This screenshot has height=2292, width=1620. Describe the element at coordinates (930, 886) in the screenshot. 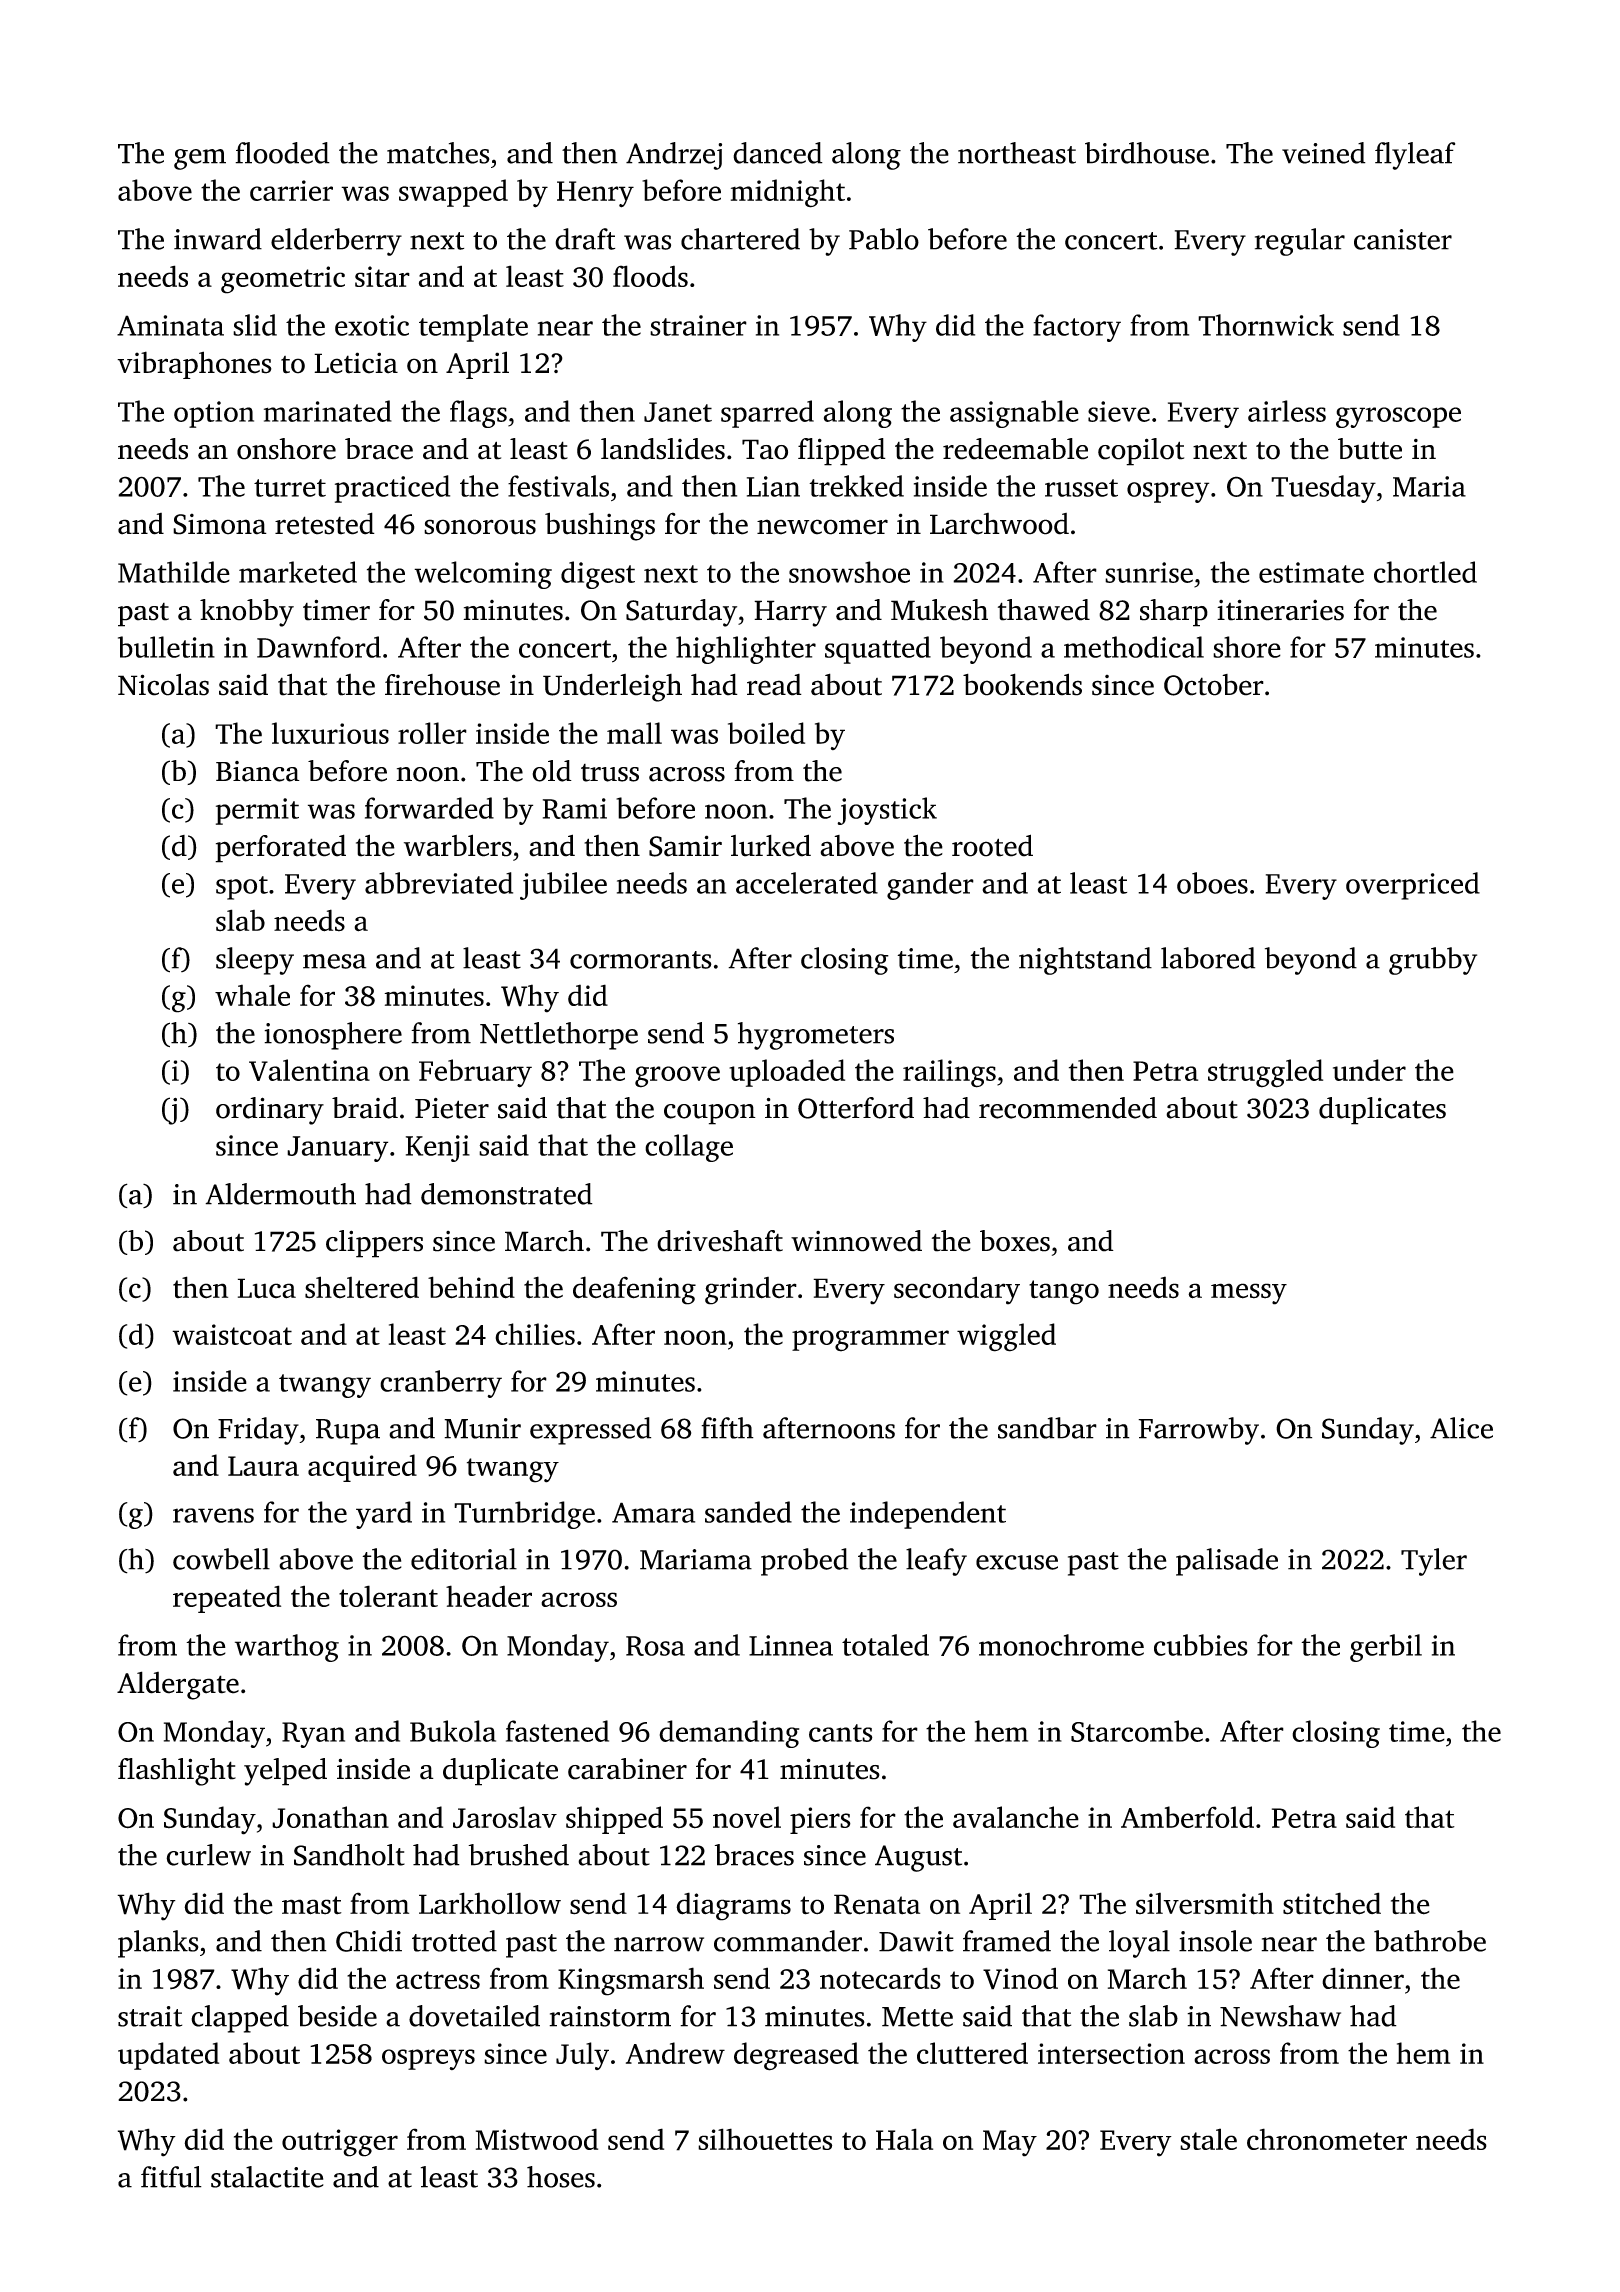

I see `gander` at that location.
